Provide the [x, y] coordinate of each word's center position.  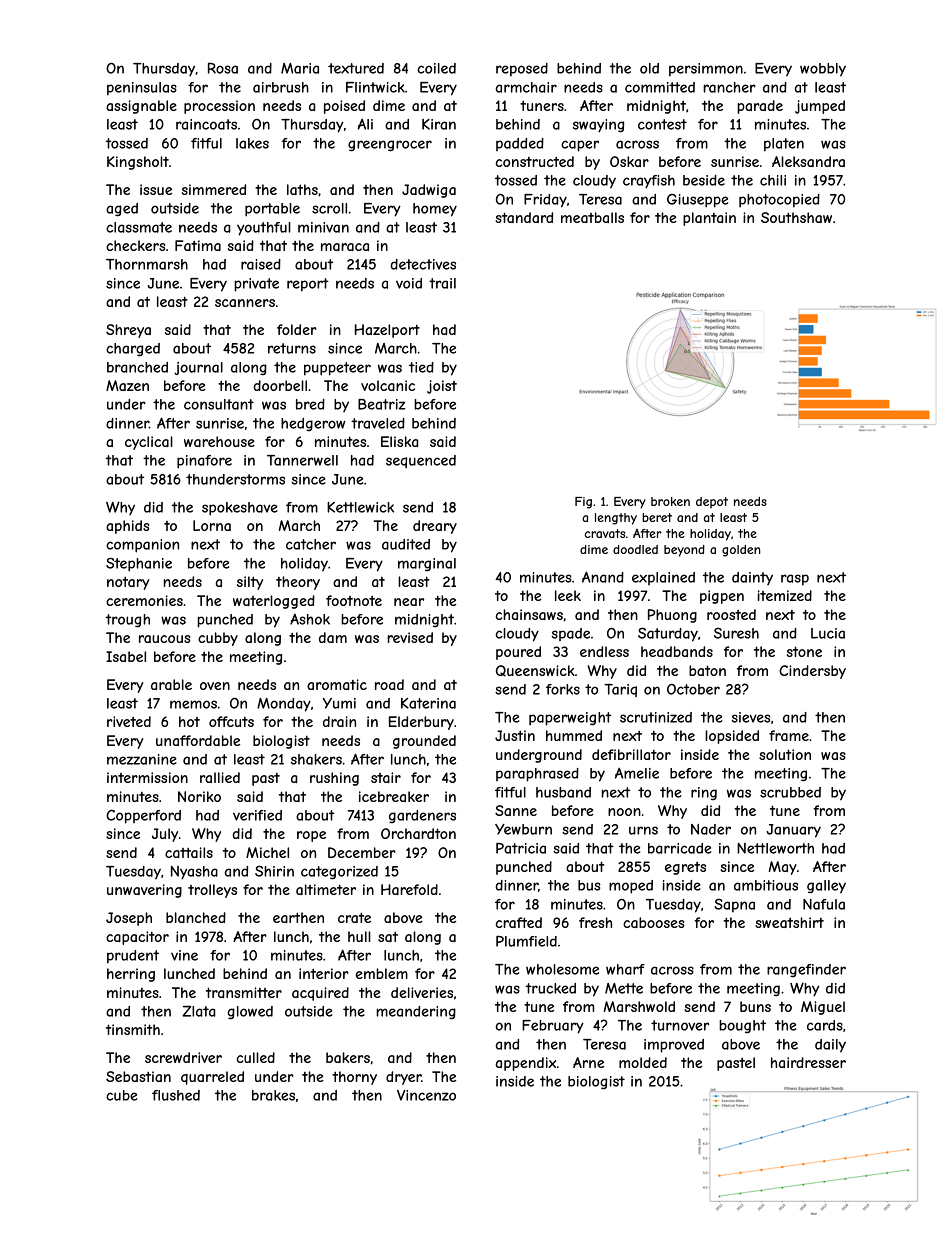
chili [773, 180]
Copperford [143, 816]
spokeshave [240, 509]
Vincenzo [426, 1095]
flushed [176, 1095]
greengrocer [390, 146]
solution [785, 754]
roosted [731, 614]
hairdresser [808, 1062]
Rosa [223, 68]
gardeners [422, 816]
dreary [435, 527]
